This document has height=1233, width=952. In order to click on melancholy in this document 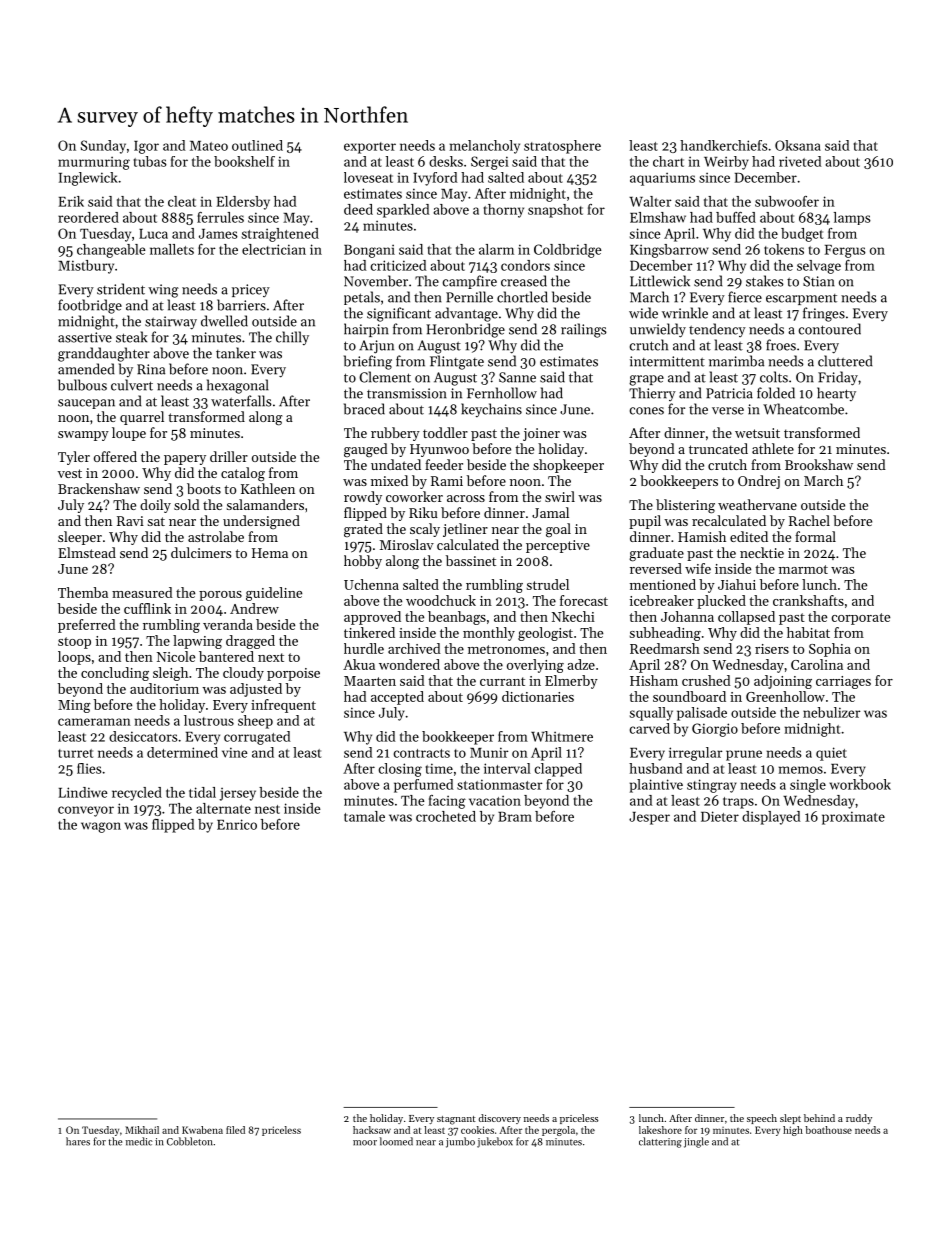, I will do `click(485, 147)`.
